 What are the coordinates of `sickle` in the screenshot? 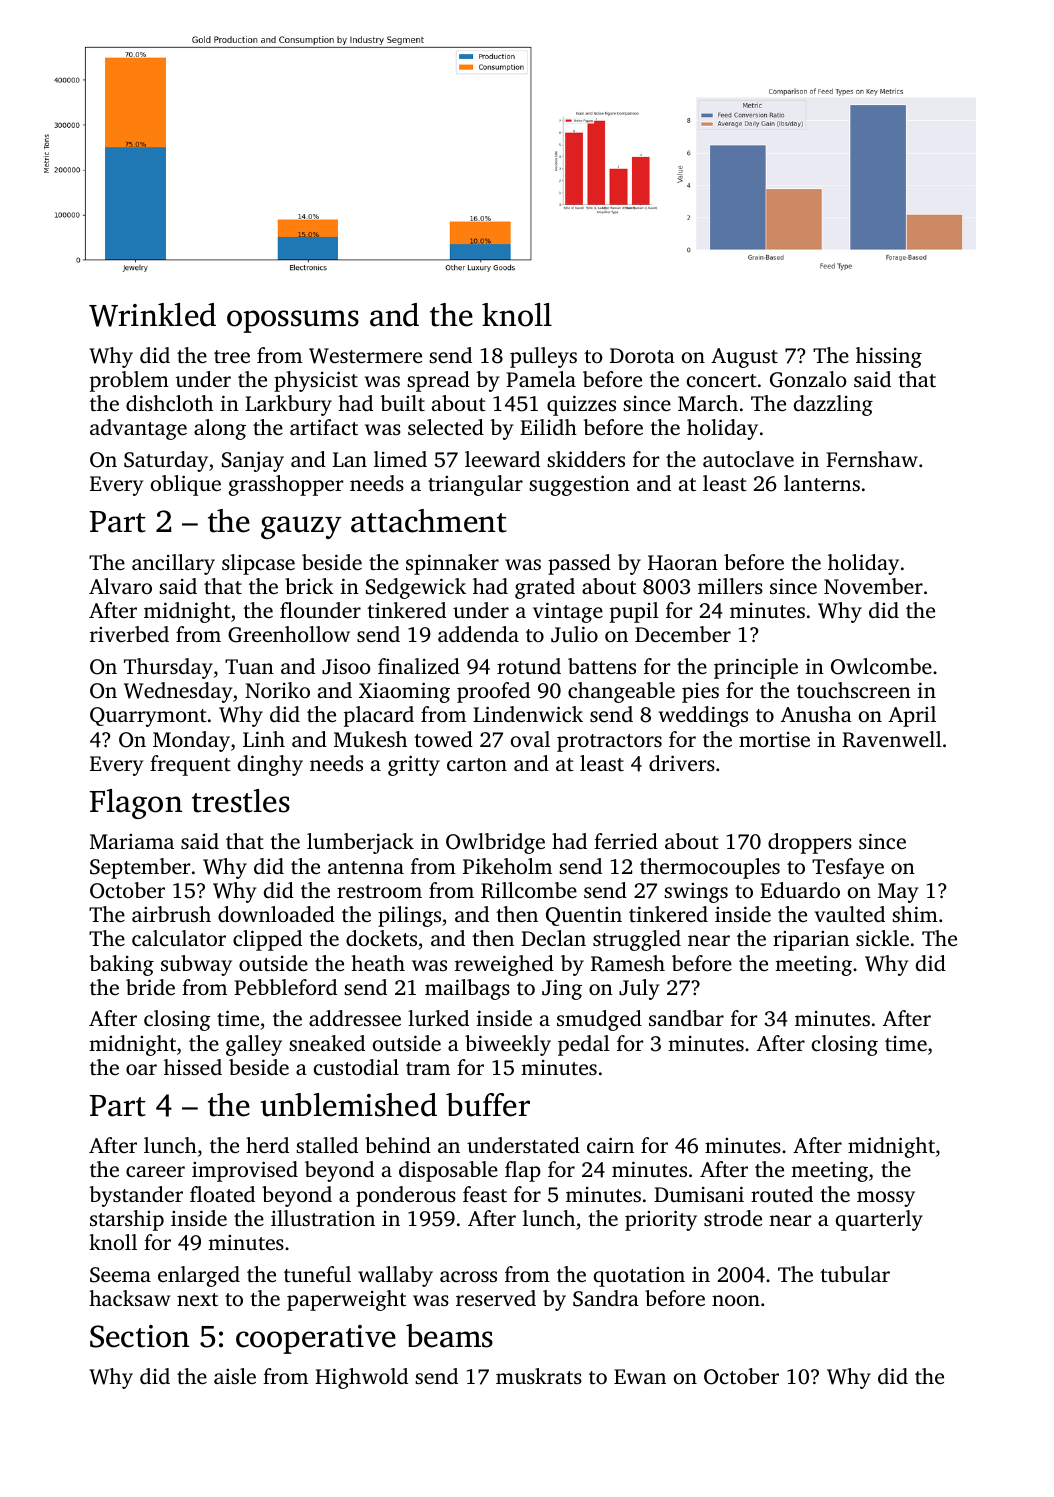 It's located at (882, 938).
